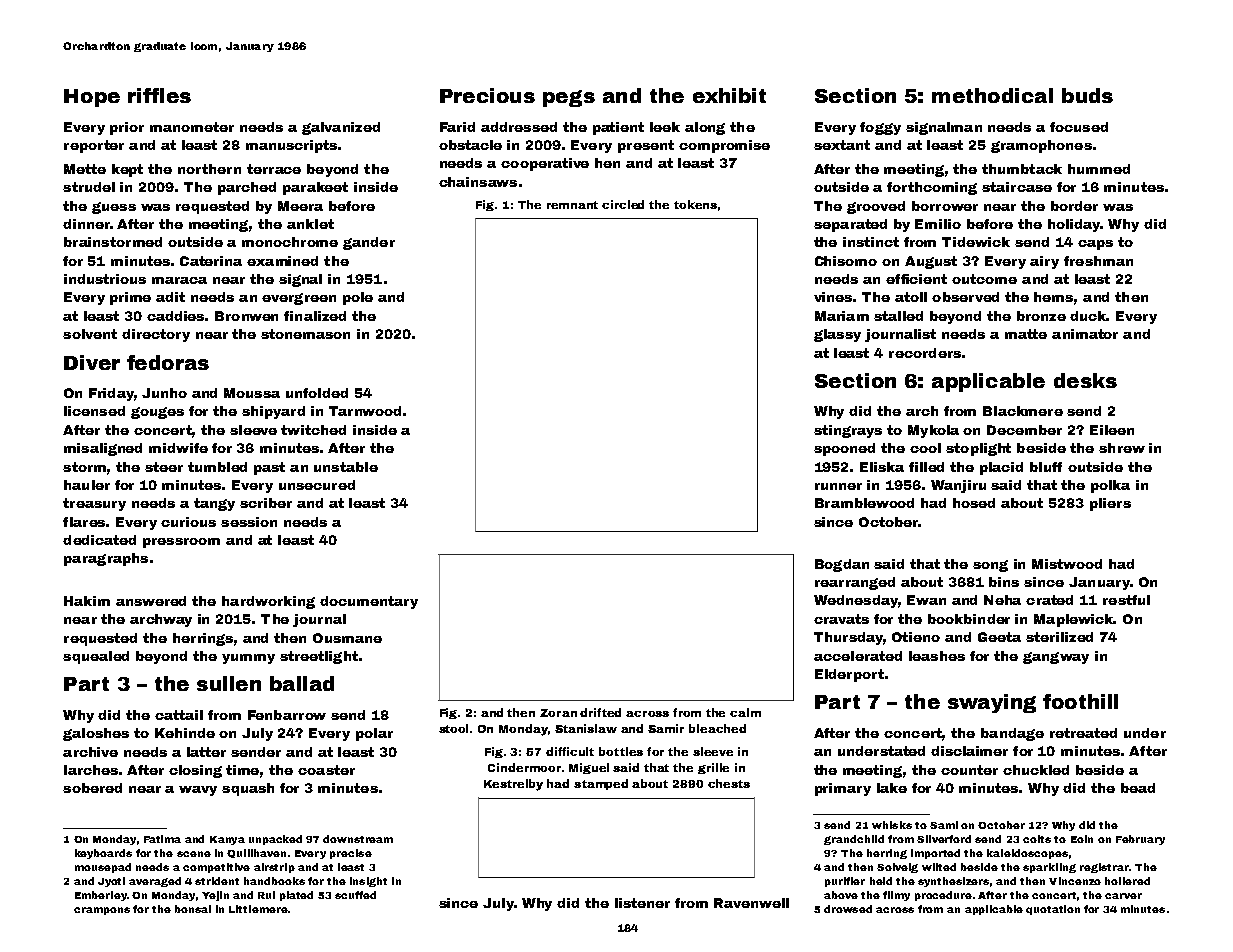 Image resolution: width=1233 pixels, height=952 pixels. Describe the element at coordinates (833, 297) in the page. I see `vines` at that location.
